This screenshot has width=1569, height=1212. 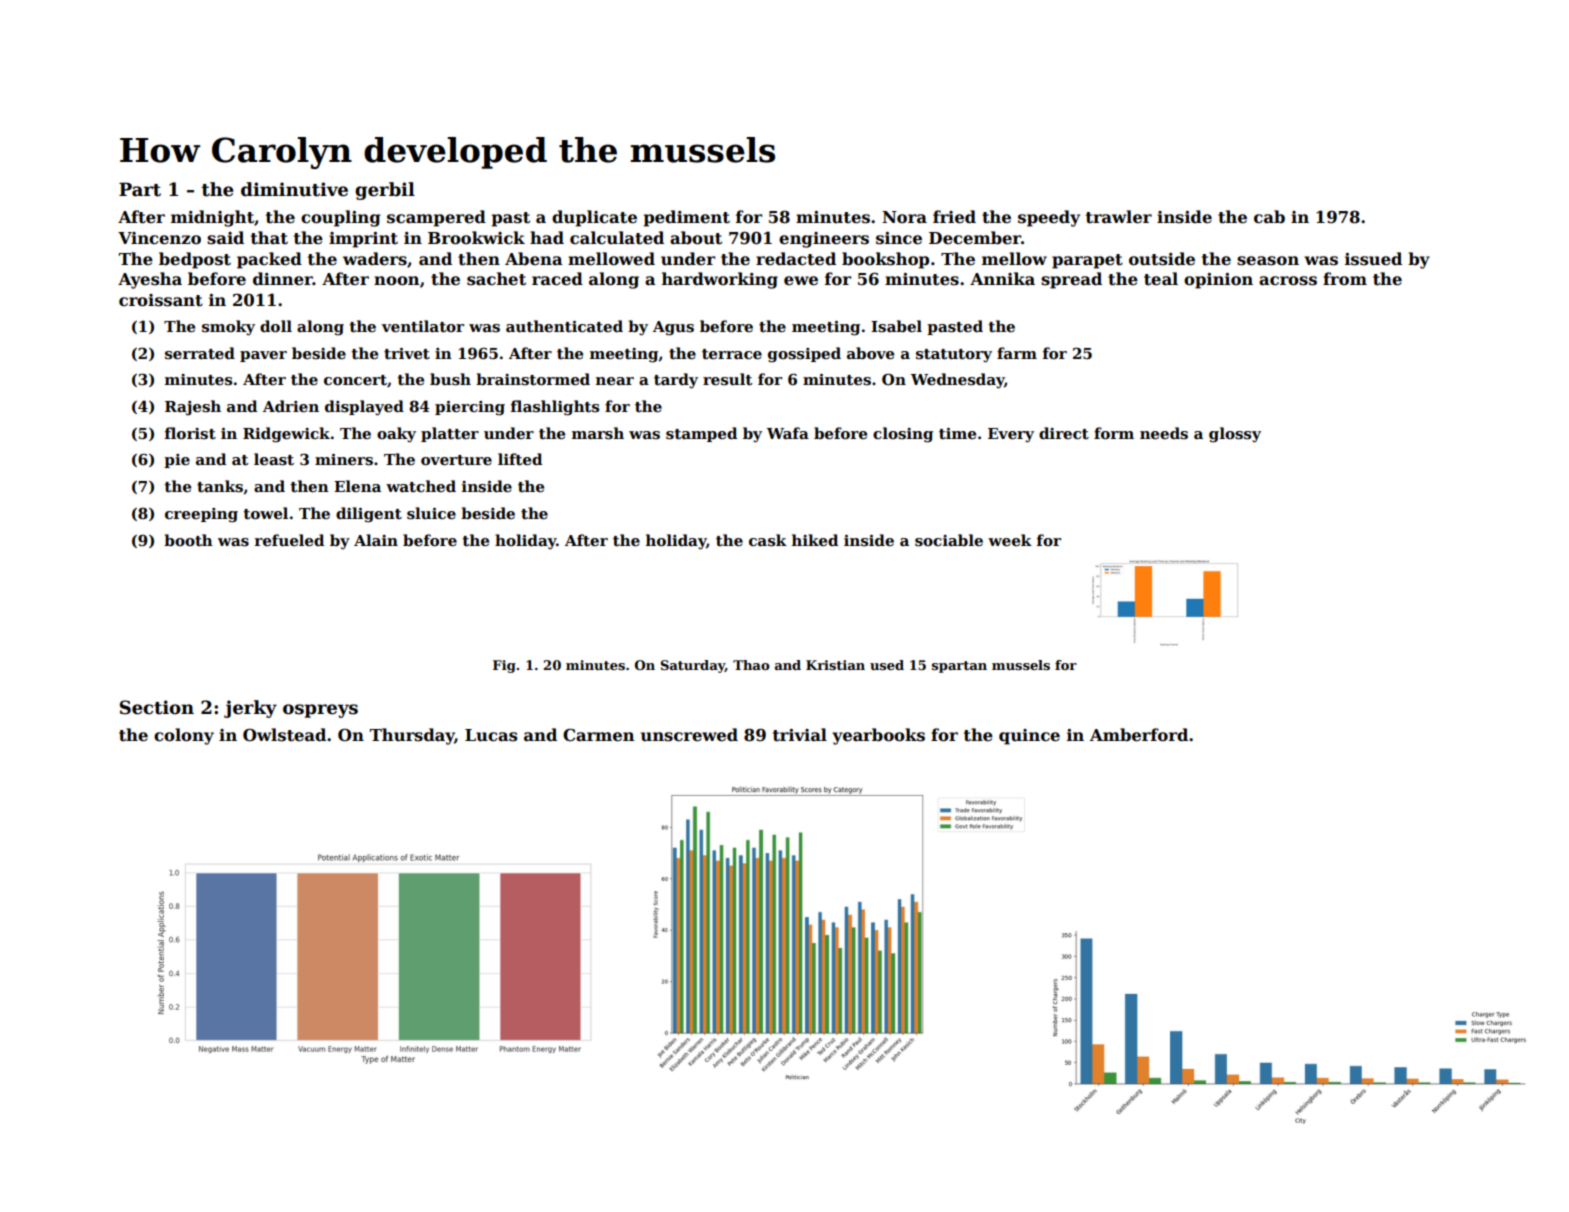 I want to click on stamped, so click(x=701, y=434).
